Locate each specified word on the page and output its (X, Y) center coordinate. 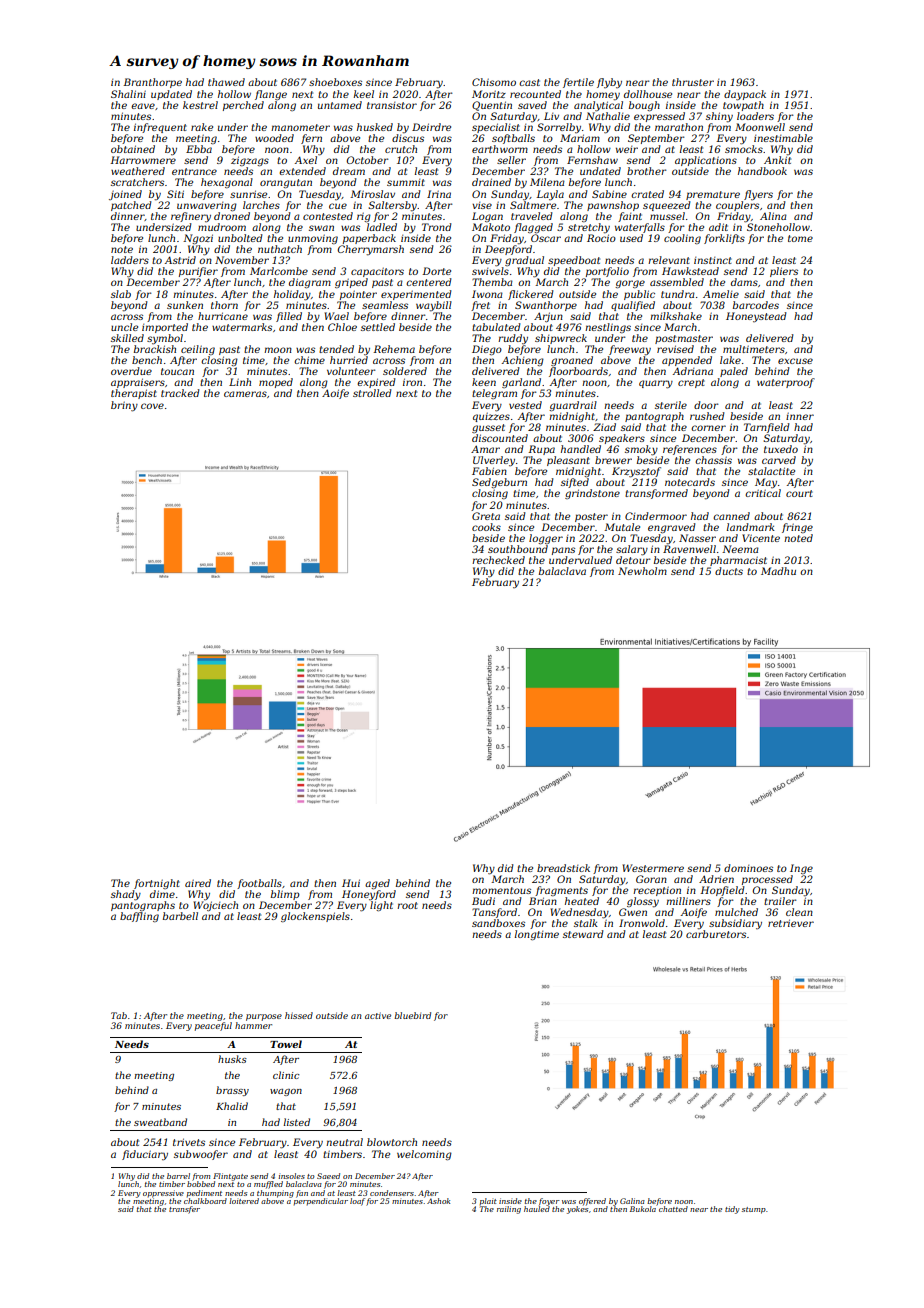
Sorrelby (559, 128)
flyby (609, 83)
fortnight (157, 884)
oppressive (163, 1194)
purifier (198, 272)
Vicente (761, 538)
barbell (180, 916)
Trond (436, 227)
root (407, 905)
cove (152, 406)
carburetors (716, 934)
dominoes (748, 868)
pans (563, 551)
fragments (561, 891)
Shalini (128, 94)
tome (800, 238)
